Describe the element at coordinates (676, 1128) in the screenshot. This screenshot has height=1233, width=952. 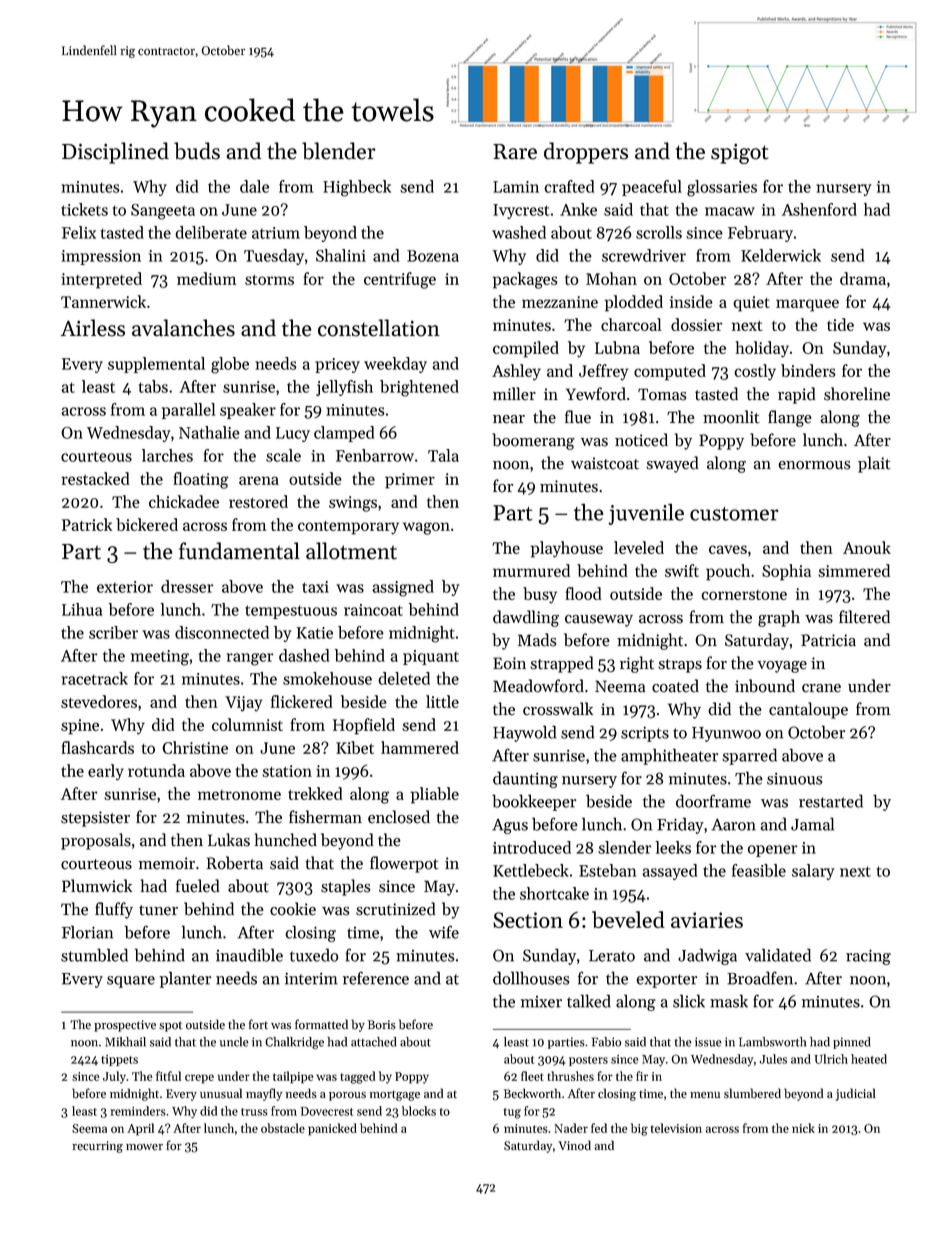
I see `television` at that location.
